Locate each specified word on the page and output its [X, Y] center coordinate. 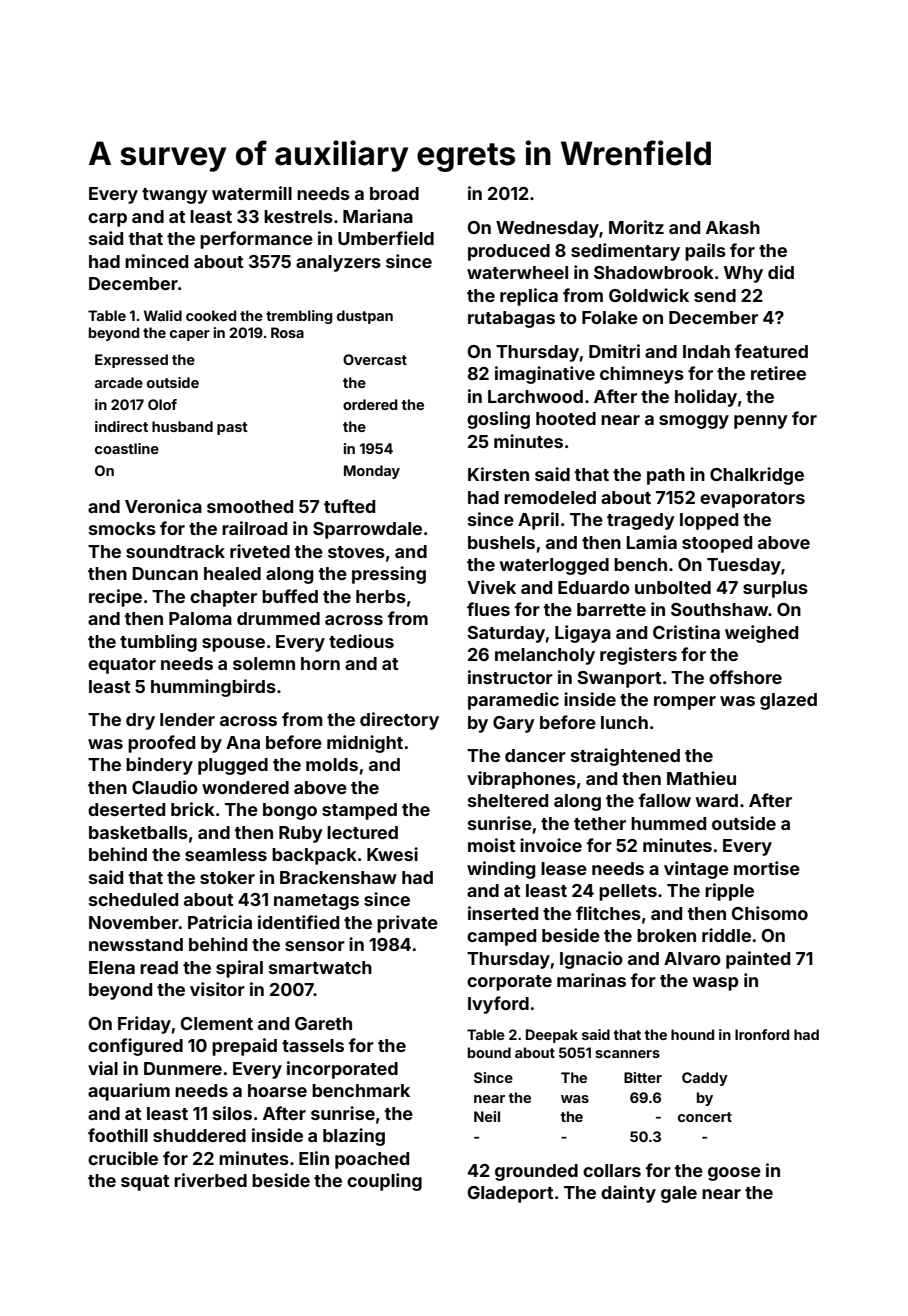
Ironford [762, 1034]
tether [600, 823]
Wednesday [547, 229]
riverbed [210, 1180]
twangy [175, 196]
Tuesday [744, 566]
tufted [349, 506]
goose [734, 1174]
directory [399, 721]
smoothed [250, 506]
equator [122, 666]
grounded [536, 1172]
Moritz [636, 227]
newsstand [136, 944]
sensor [315, 946]
